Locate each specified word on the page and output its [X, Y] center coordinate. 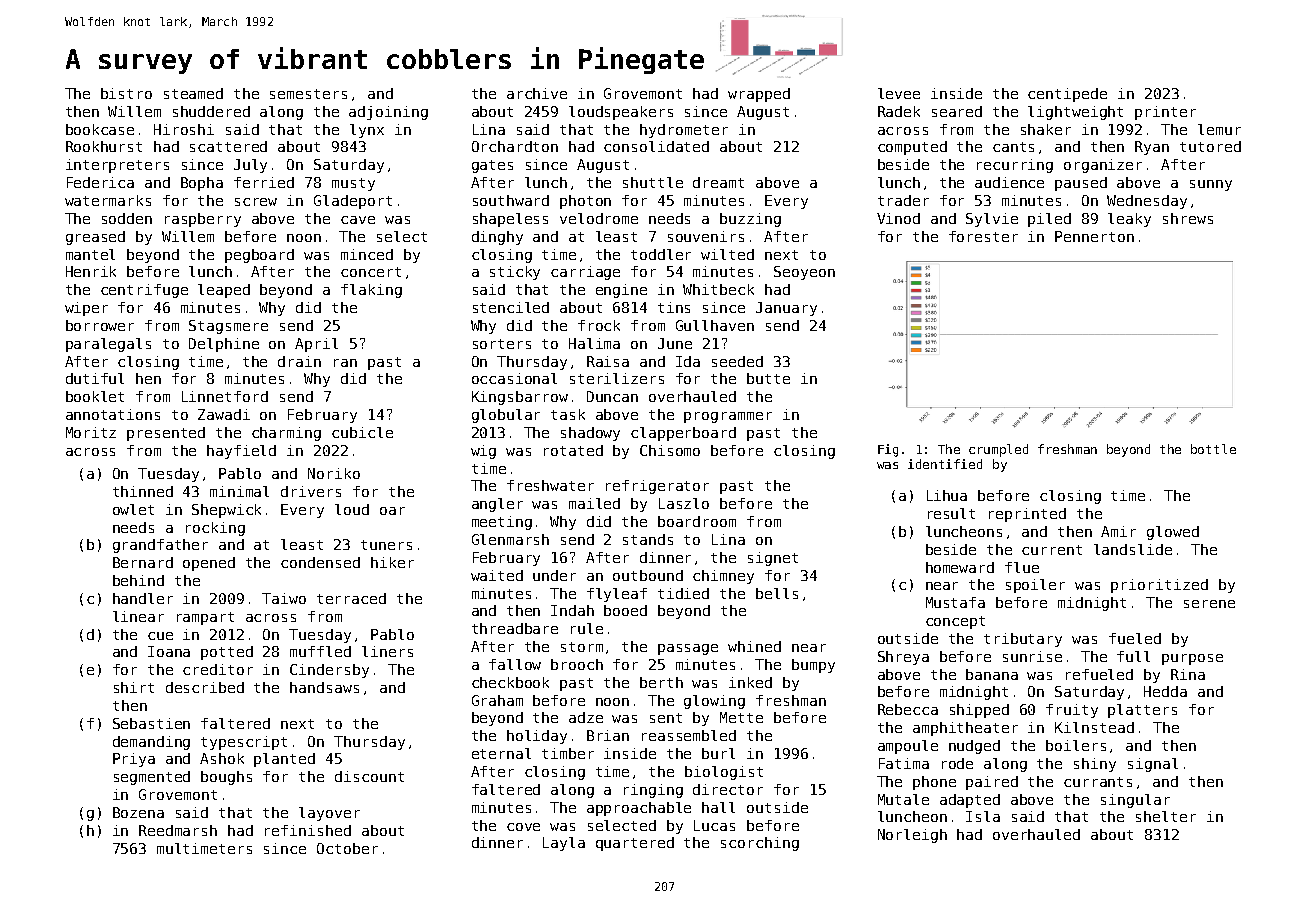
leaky [1129, 220]
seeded [737, 361]
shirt [134, 687]
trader [903, 200]
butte [768, 378]
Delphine [224, 345]
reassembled [689, 735]
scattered [228, 146]
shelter [1166, 816]
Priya [134, 760]
